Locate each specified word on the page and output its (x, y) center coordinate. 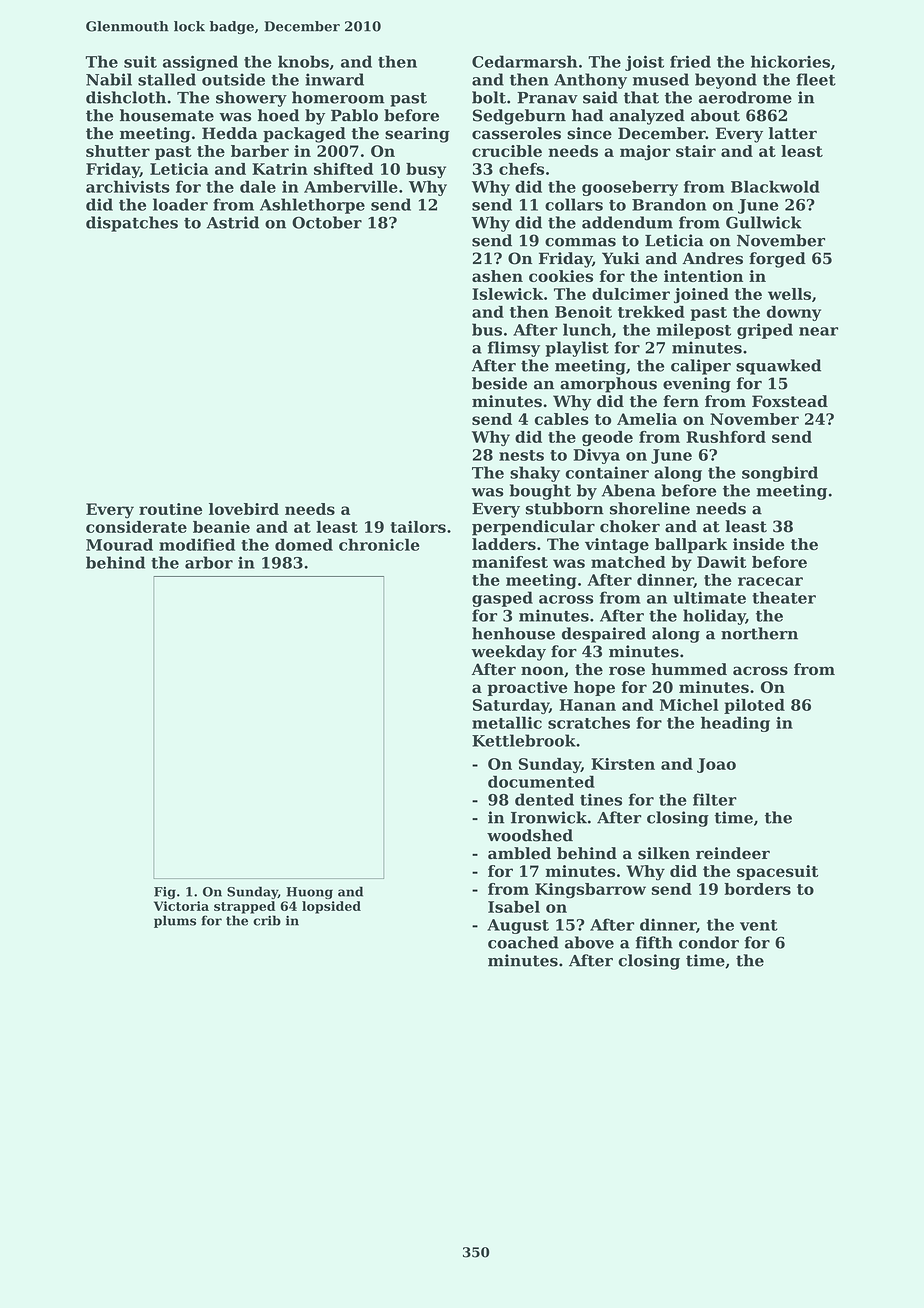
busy (426, 170)
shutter (118, 151)
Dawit (722, 562)
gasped (502, 599)
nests (521, 455)
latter (793, 133)
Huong (309, 893)
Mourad (119, 544)
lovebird (244, 509)
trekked (651, 311)
